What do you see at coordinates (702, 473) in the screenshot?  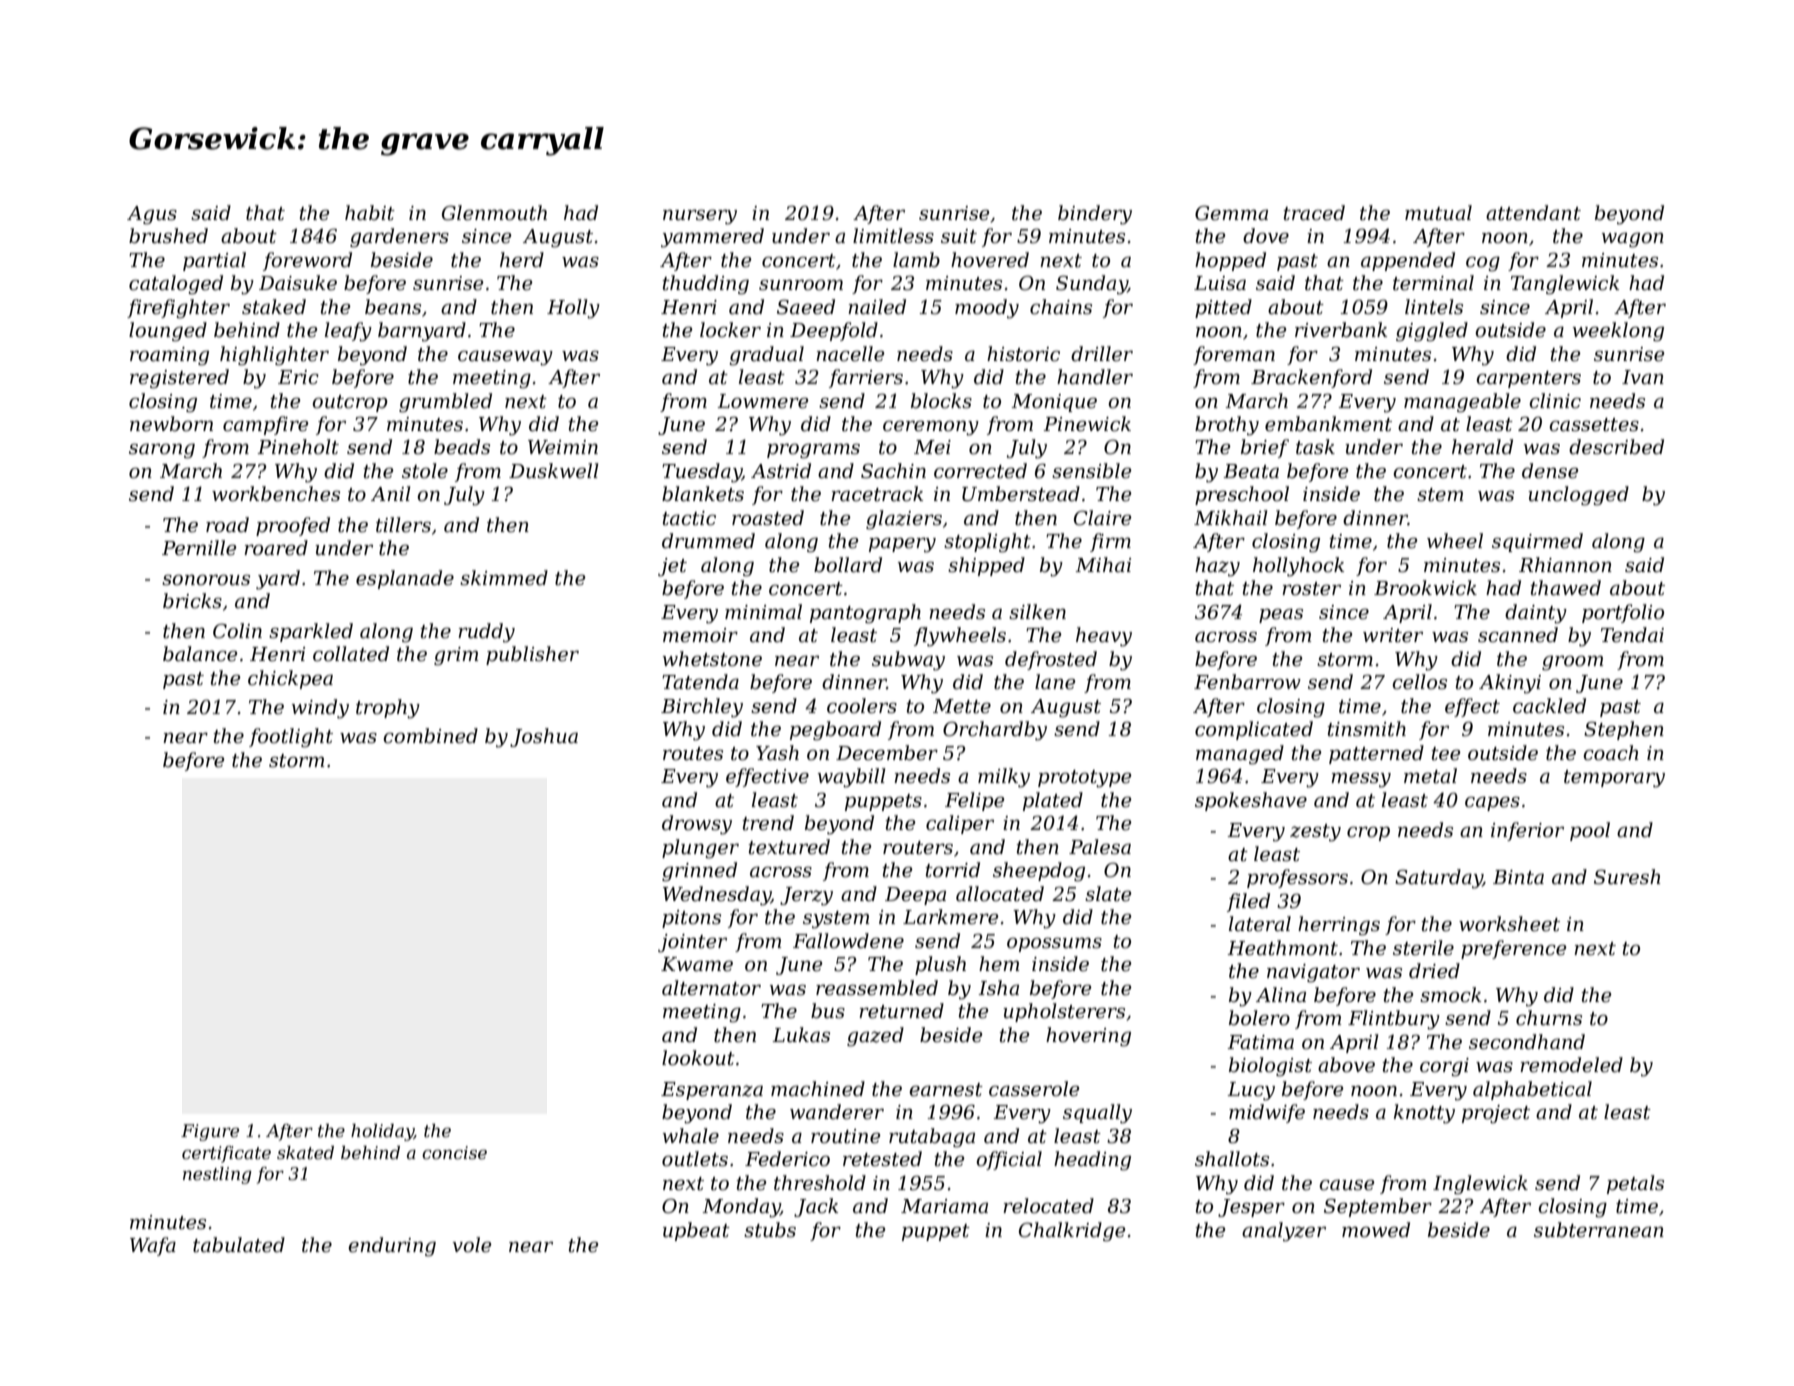 I see `Tuesday` at bounding box center [702, 473].
